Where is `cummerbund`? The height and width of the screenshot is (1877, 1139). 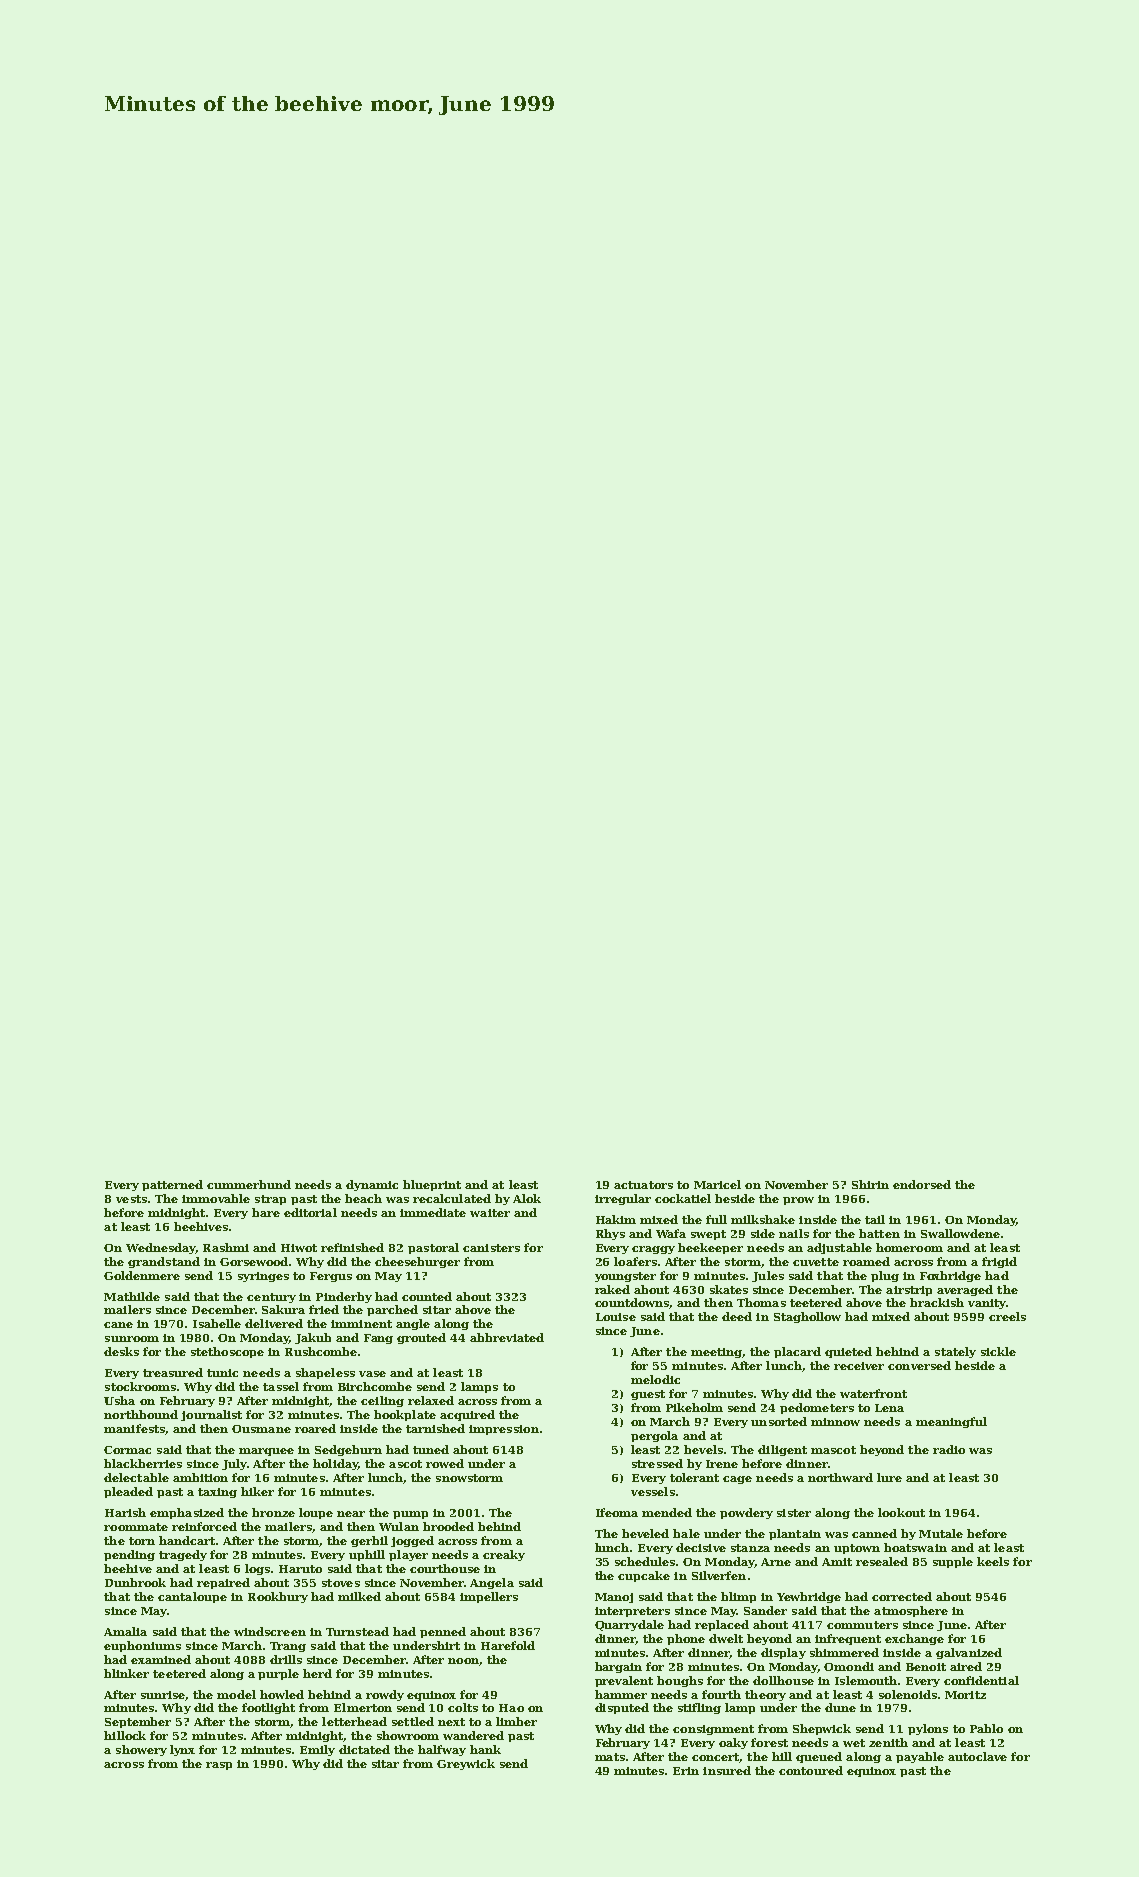 cummerbund is located at coordinates (249, 1184).
